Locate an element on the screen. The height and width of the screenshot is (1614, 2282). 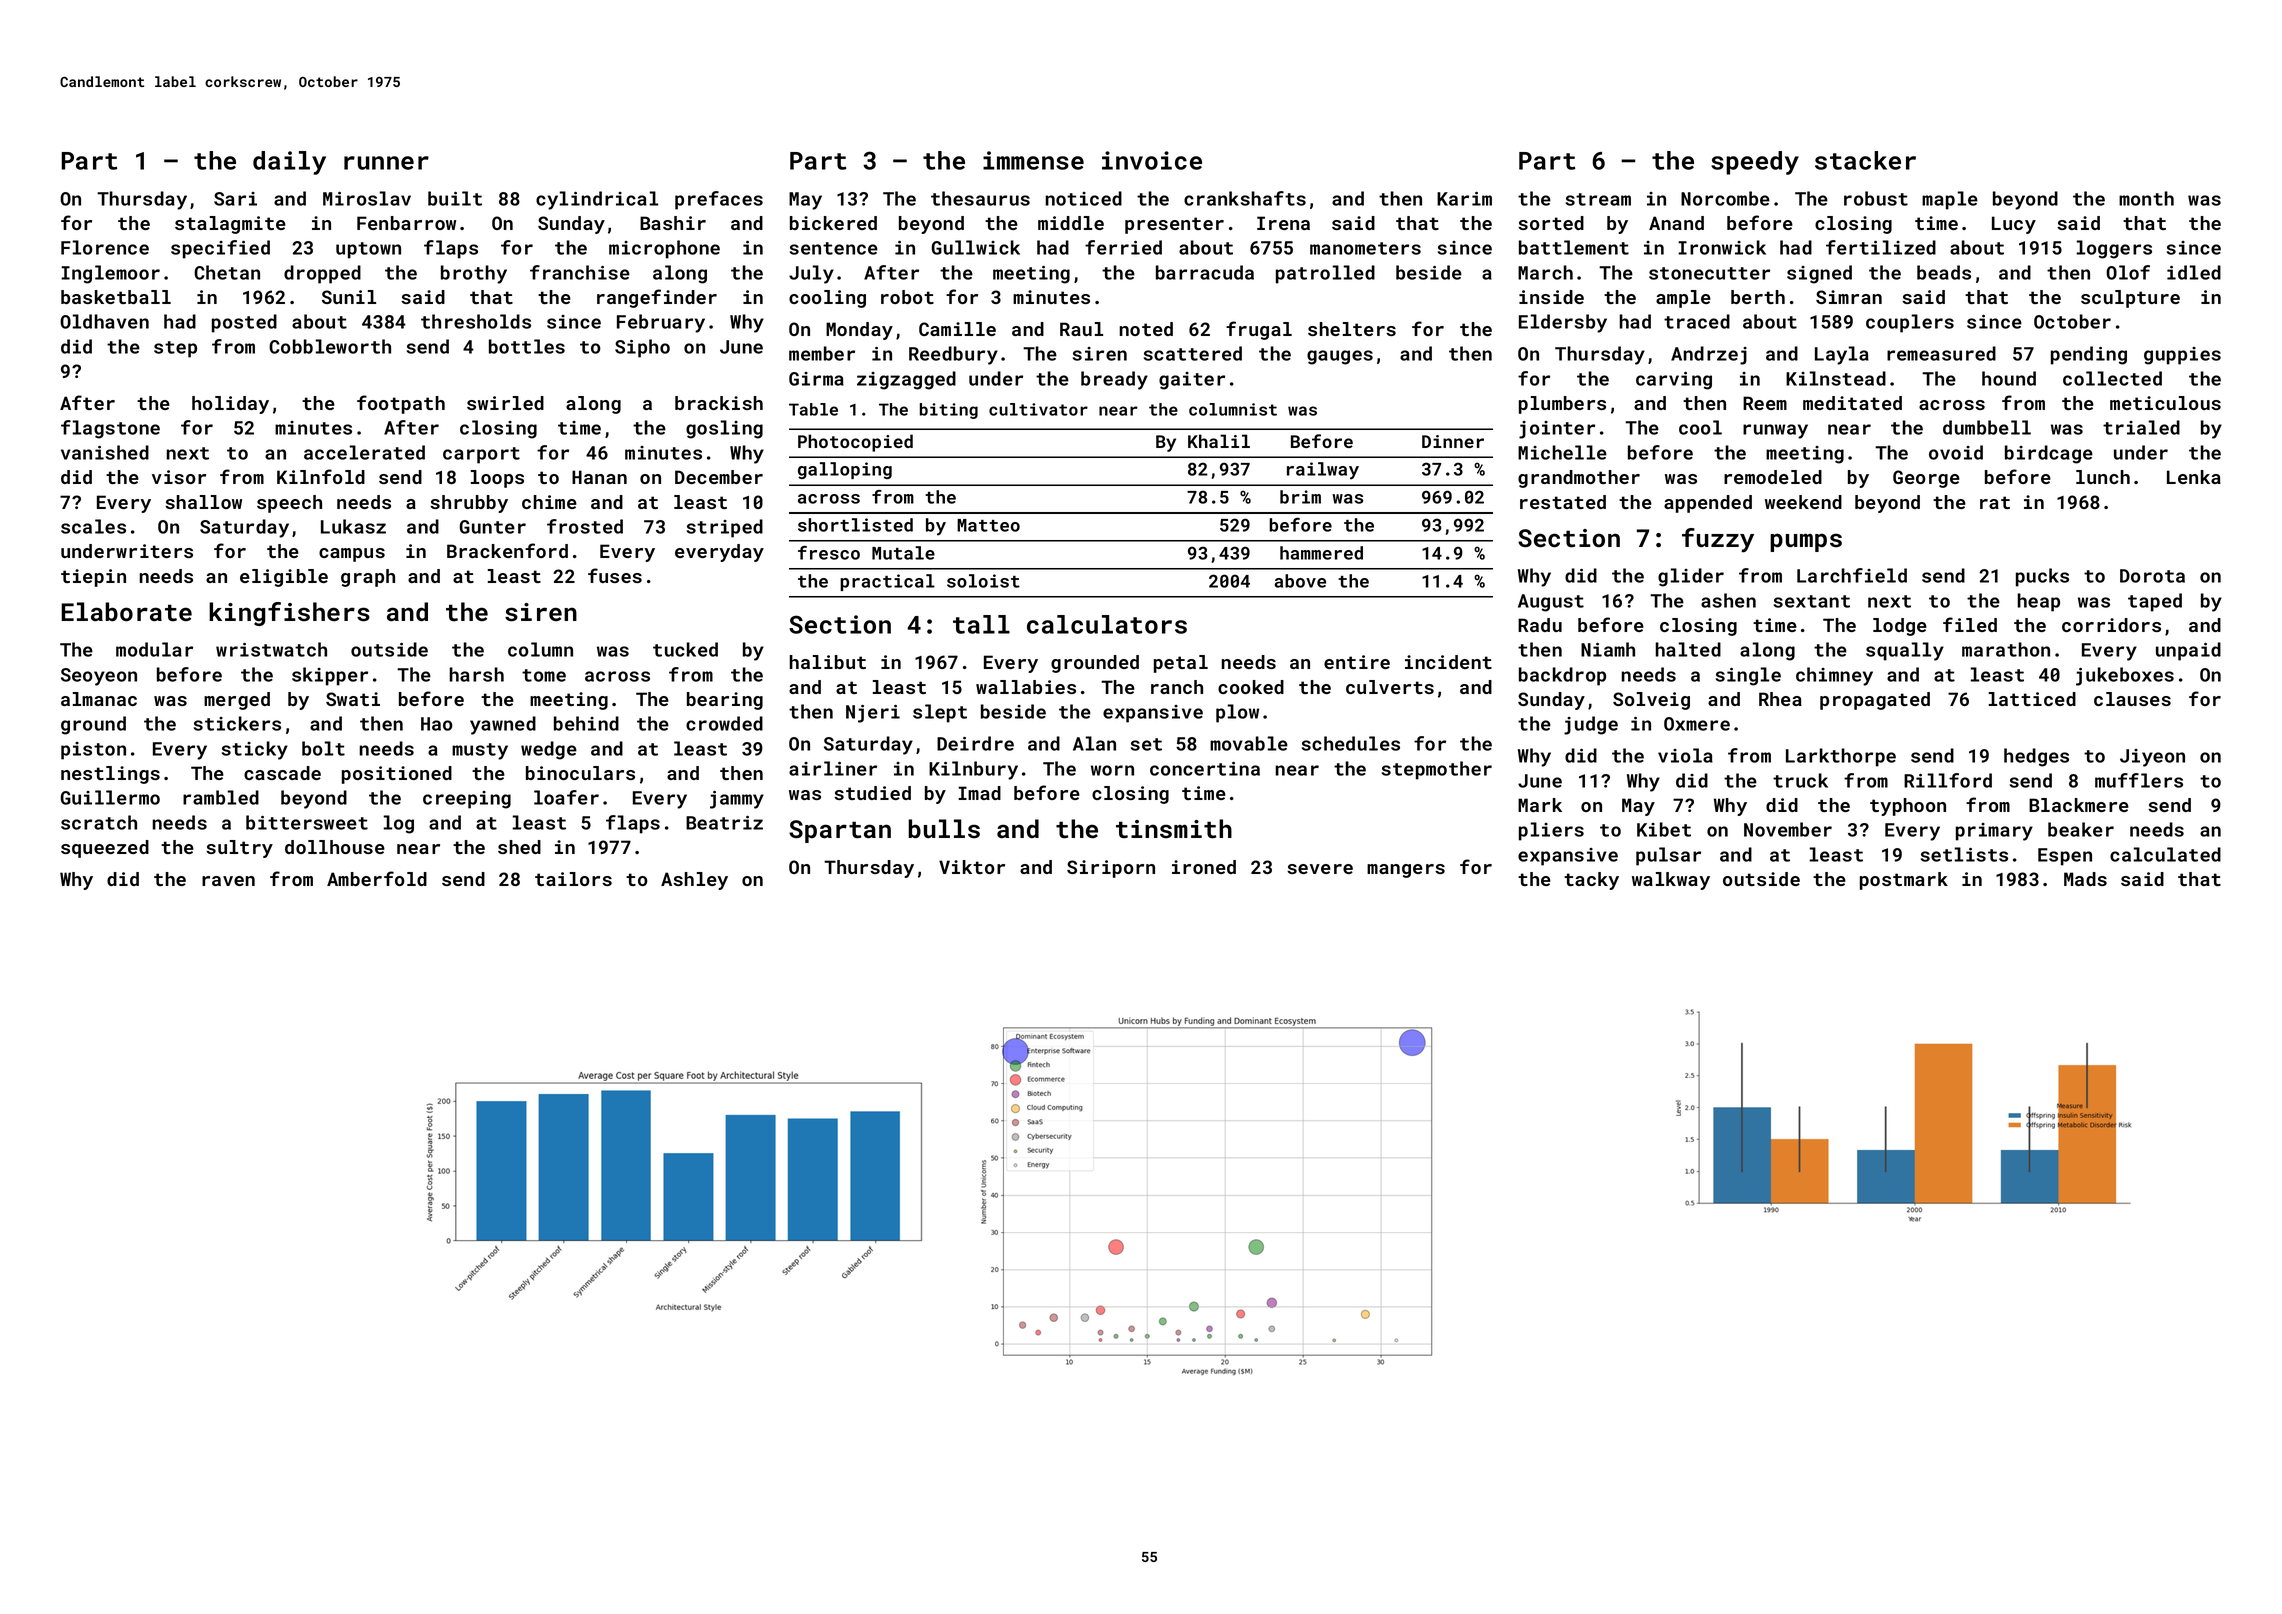
calculators is located at coordinates (1107, 624).
